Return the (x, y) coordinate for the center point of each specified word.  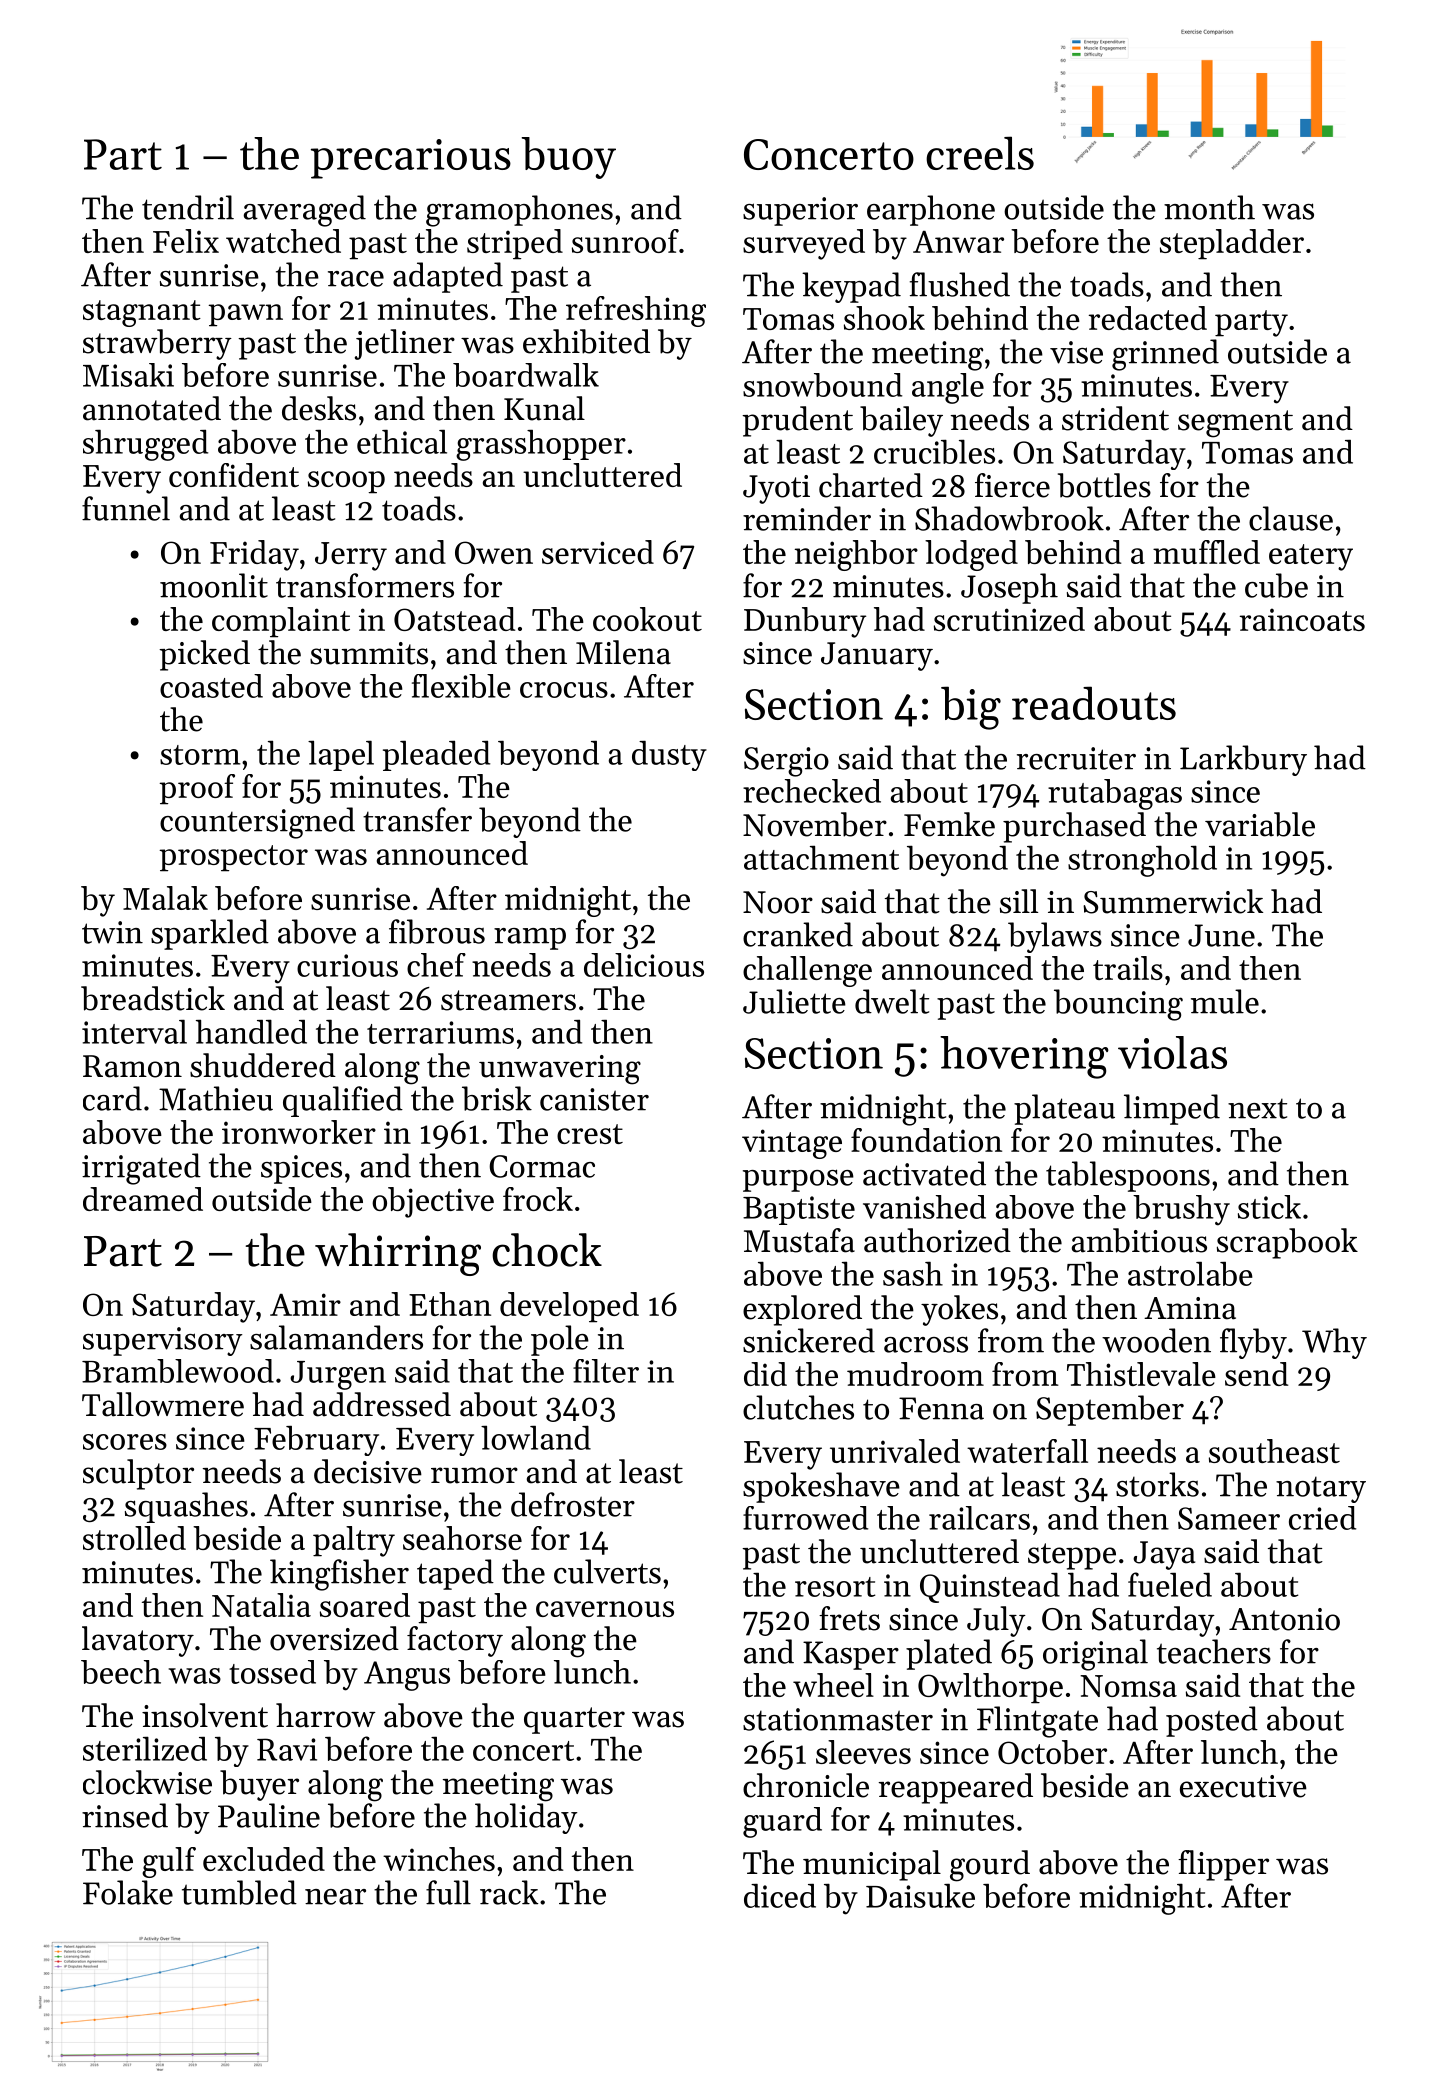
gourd (990, 1866)
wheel (833, 1685)
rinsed (125, 1815)
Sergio (786, 762)
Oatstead (454, 619)
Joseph (1009, 588)
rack (509, 1892)
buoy (569, 158)
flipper (1223, 1865)
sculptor (138, 1474)
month (1209, 207)
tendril (188, 207)
